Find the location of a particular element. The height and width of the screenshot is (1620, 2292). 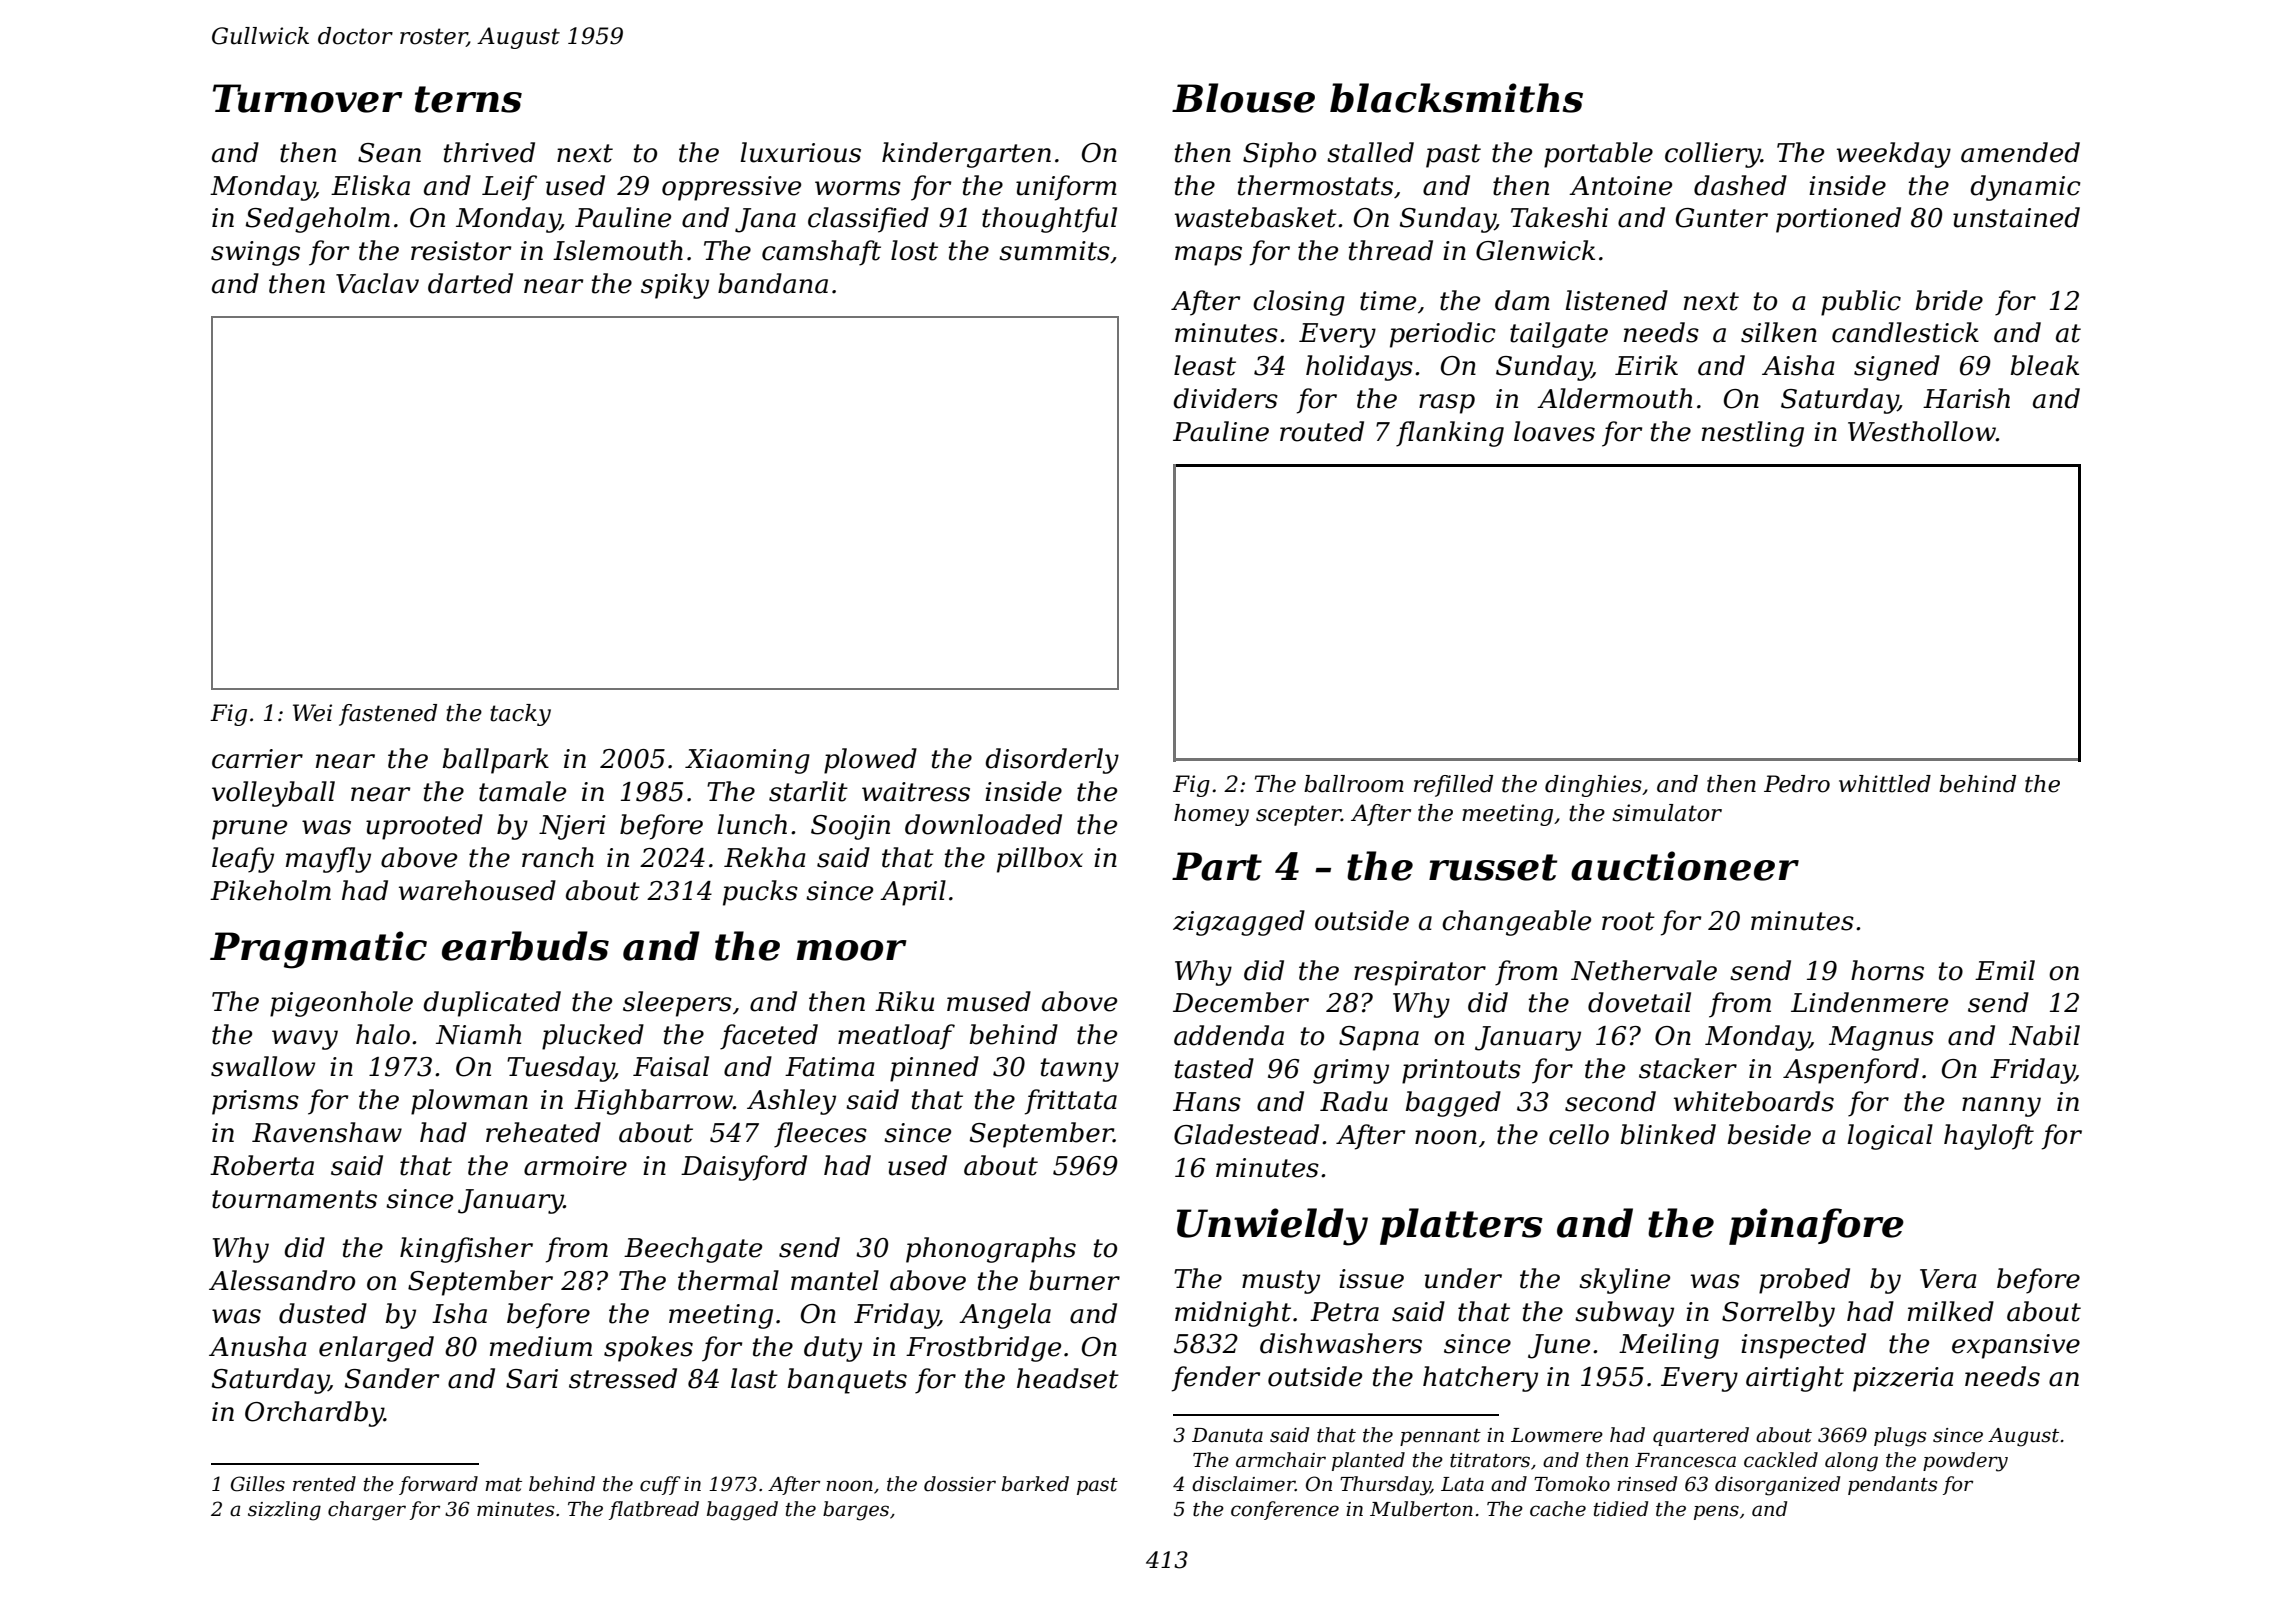

maps is located at coordinates (1208, 256).
